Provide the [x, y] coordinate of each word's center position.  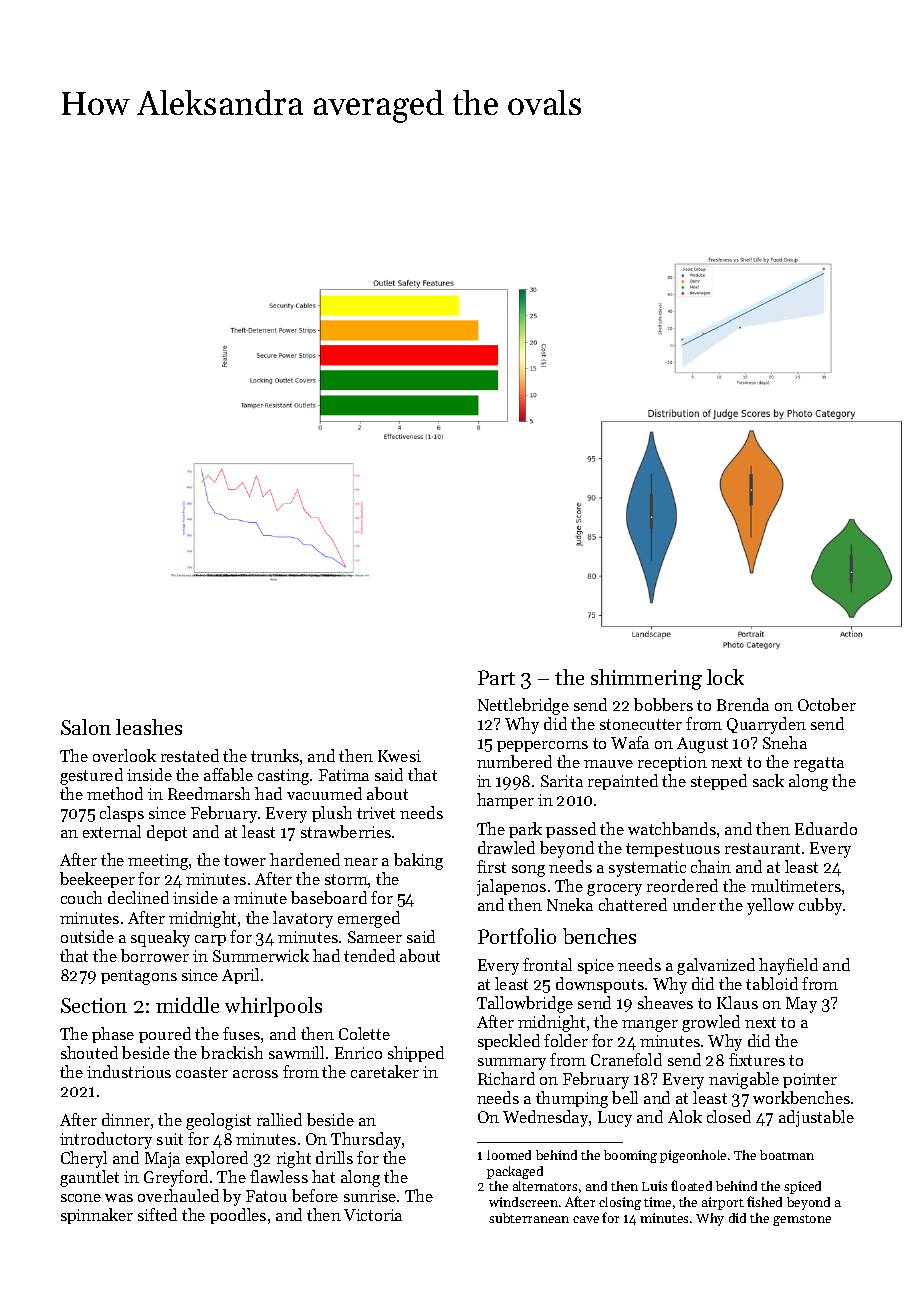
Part [496, 677]
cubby [820, 906]
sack [768, 780]
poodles [238, 1216]
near [361, 862]
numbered [514, 761]
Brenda [743, 704]
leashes [149, 727]
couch [81, 897]
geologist [218, 1121]
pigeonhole [693, 1156]
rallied [279, 1119]
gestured [91, 776]
